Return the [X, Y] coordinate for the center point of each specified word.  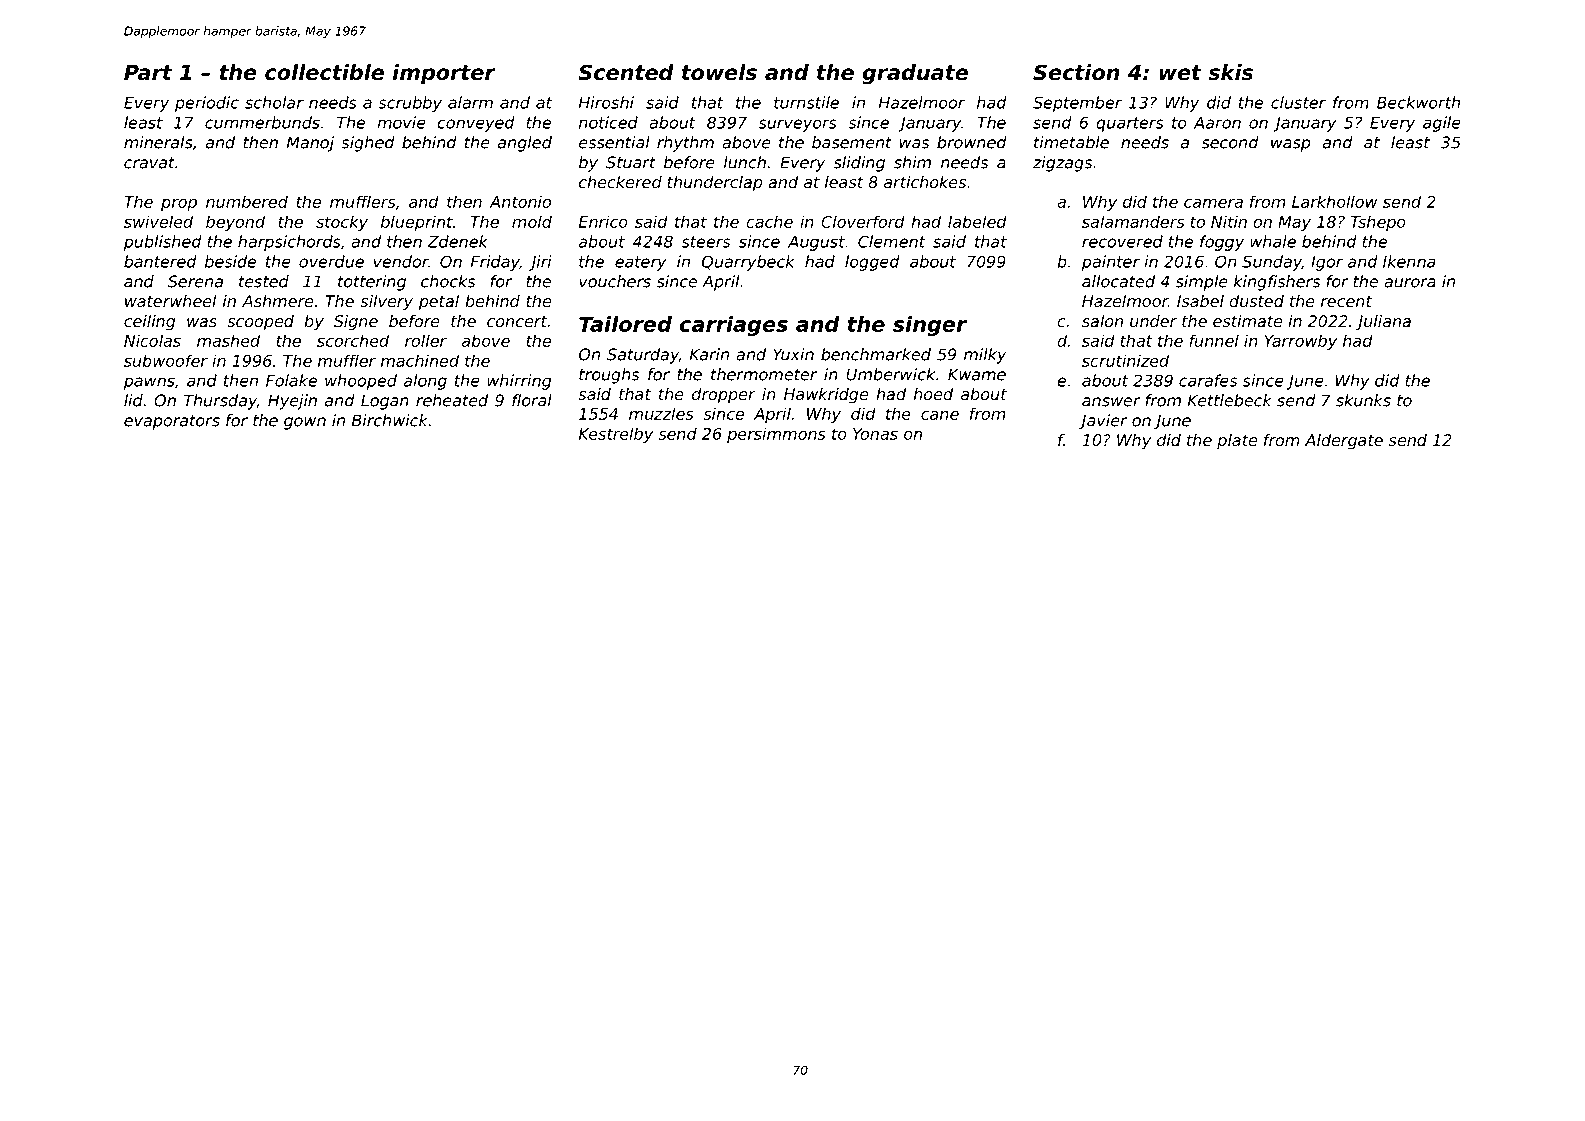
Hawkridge [826, 396]
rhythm [685, 144]
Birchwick [390, 420]
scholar [274, 102]
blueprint [417, 223]
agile [1442, 124]
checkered [620, 182]
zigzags [1062, 164]
